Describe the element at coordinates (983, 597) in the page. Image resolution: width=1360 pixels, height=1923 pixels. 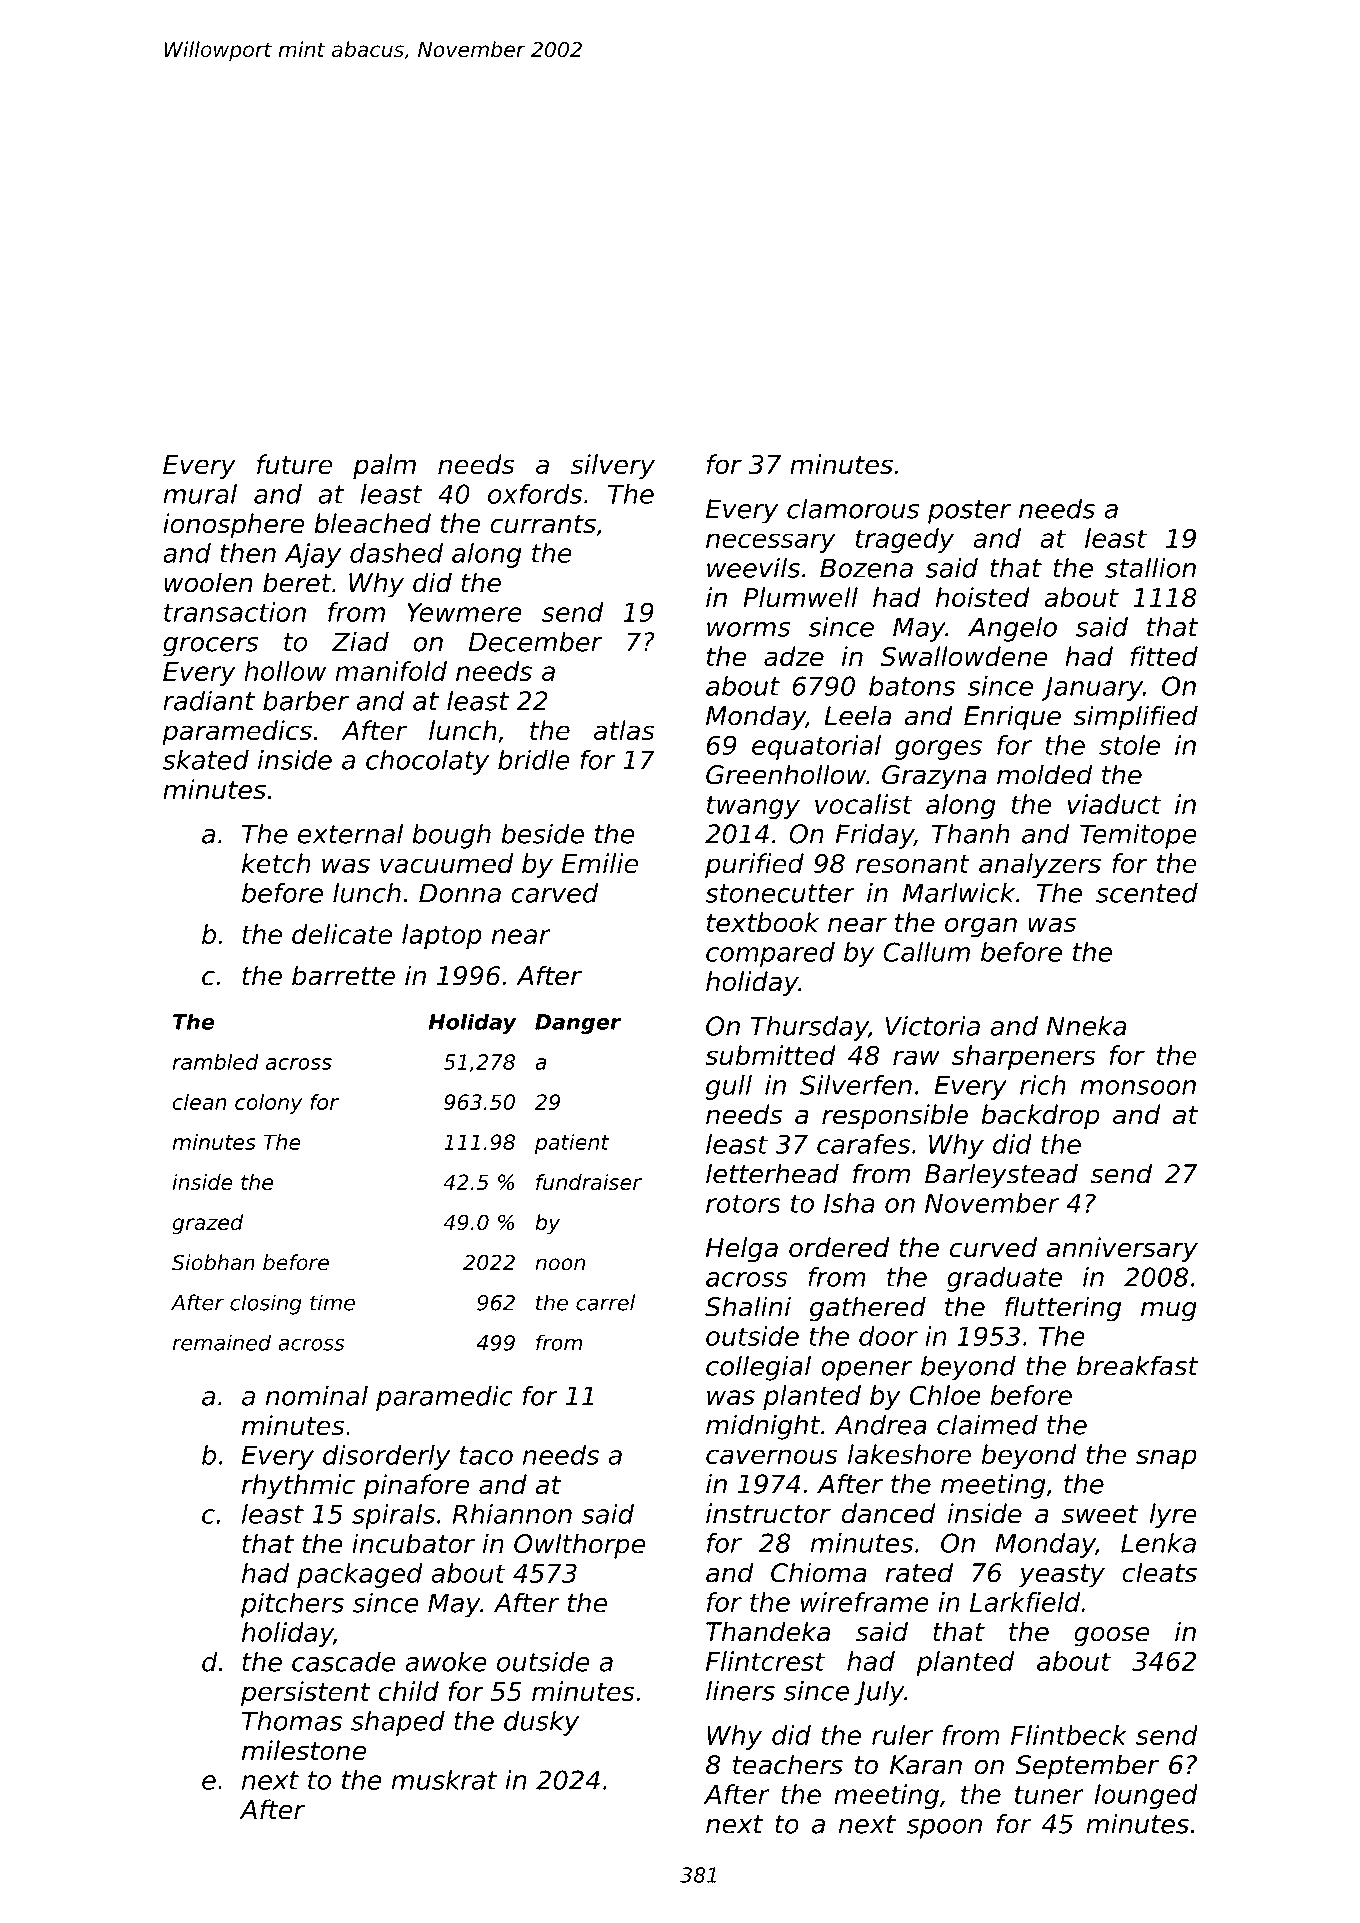
I see `hoisted` at that location.
